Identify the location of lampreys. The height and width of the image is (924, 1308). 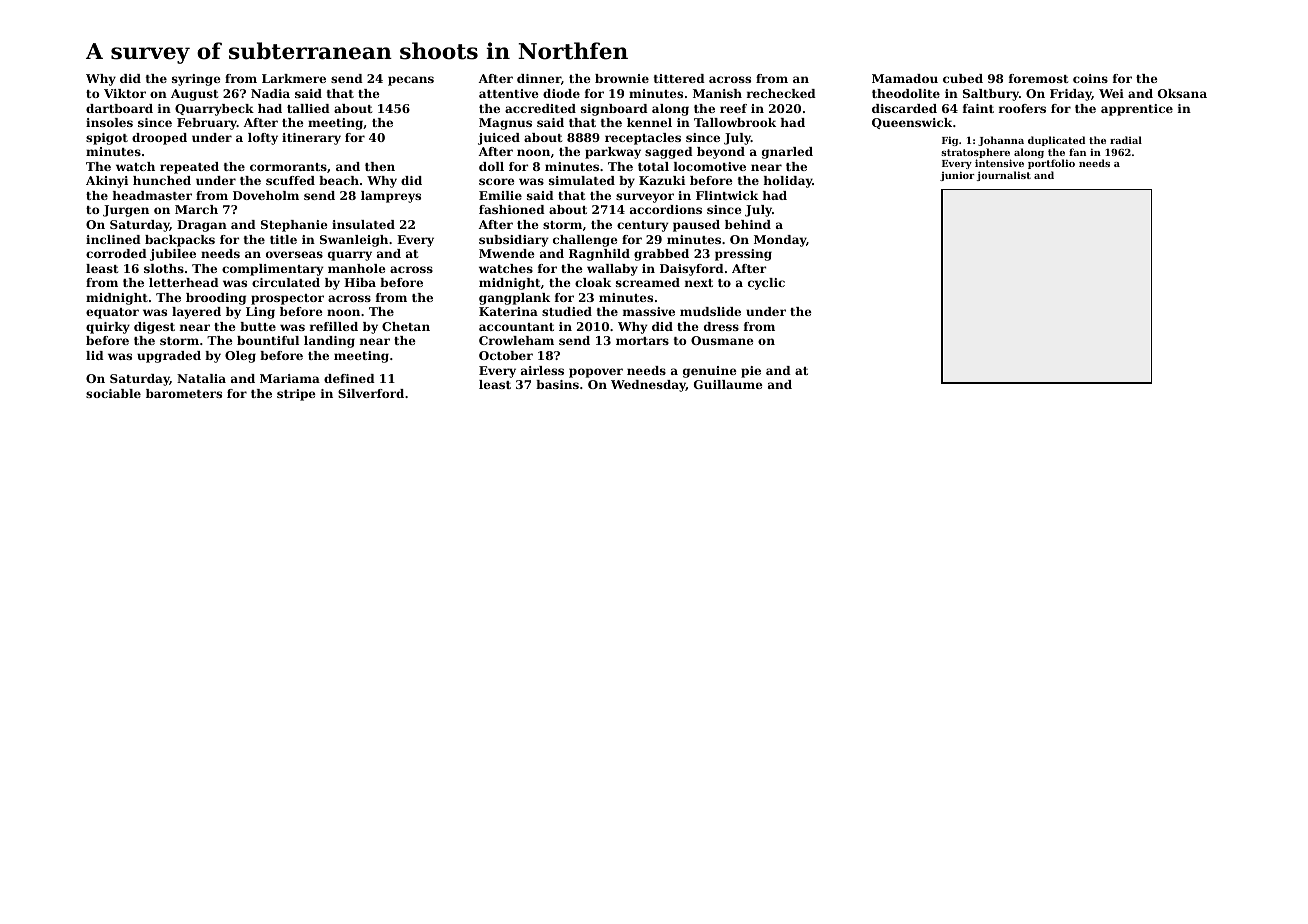
(391, 197).
